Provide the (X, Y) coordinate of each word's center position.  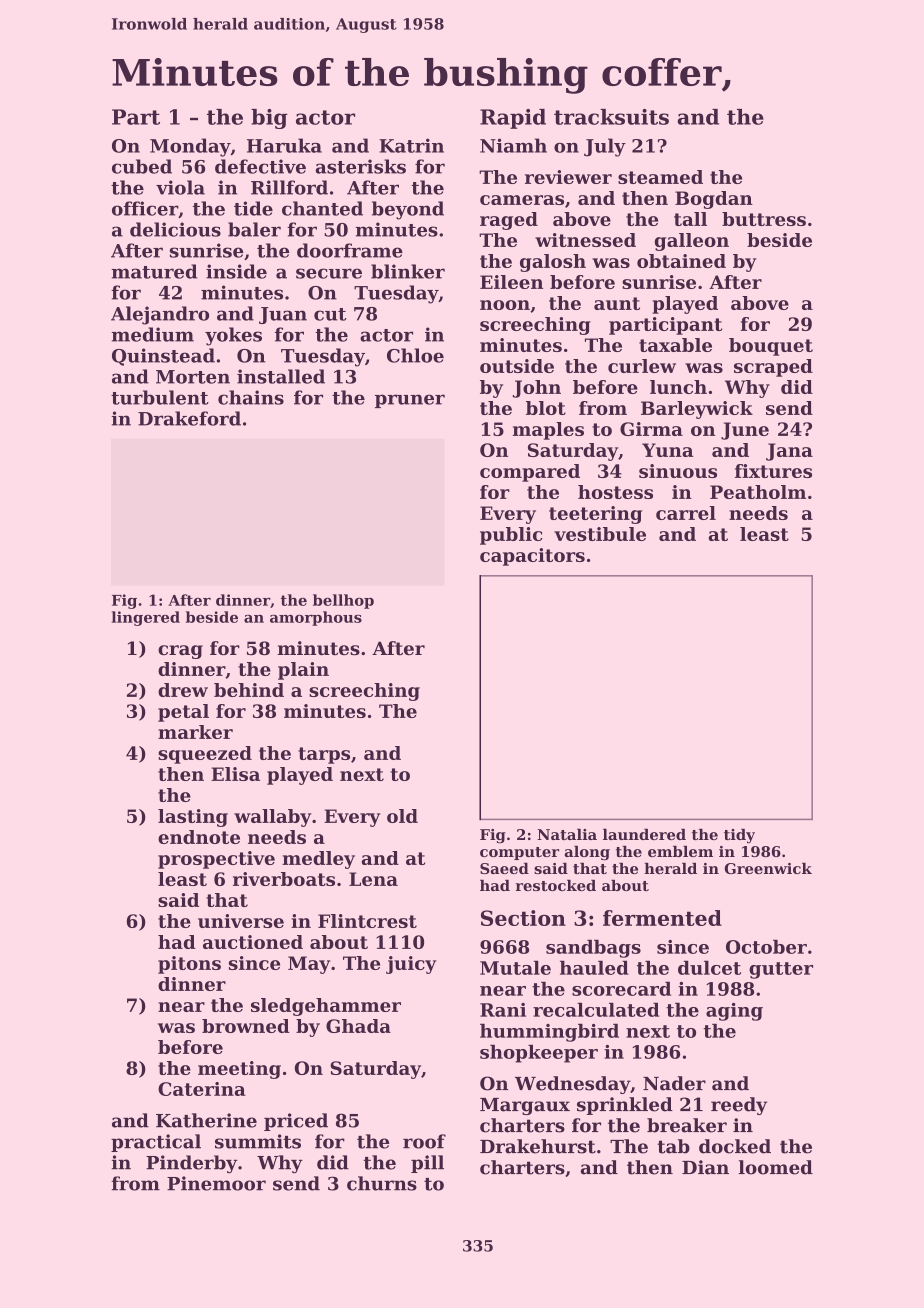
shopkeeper (539, 1054)
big (269, 119)
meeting (239, 1070)
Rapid (513, 119)
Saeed (504, 868)
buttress (764, 219)
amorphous (316, 618)
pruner (410, 401)
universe (241, 921)
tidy (739, 836)
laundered (644, 834)
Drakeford (189, 418)
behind (249, 690)
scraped (773, 368)
